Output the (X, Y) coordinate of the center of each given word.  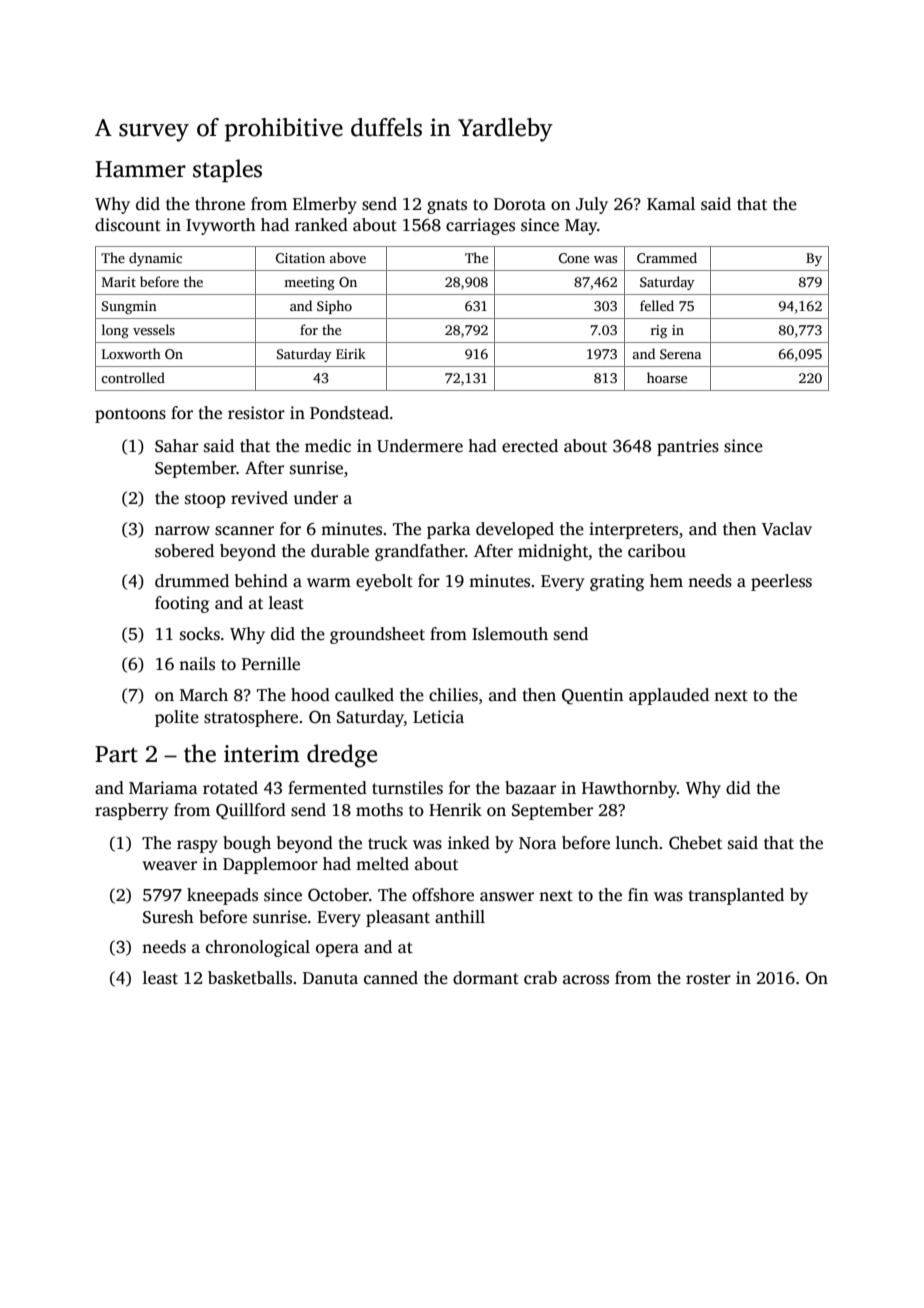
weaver (169, 866)
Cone (574, 258)
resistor (256, 413)
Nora (538, 843)
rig (659, 331)
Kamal (671, 203)
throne (220, 204)
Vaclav (787, 529)
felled (657, 305)
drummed (192, 581)
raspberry (131, 811)
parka (449, 530)
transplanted (736, 896)
